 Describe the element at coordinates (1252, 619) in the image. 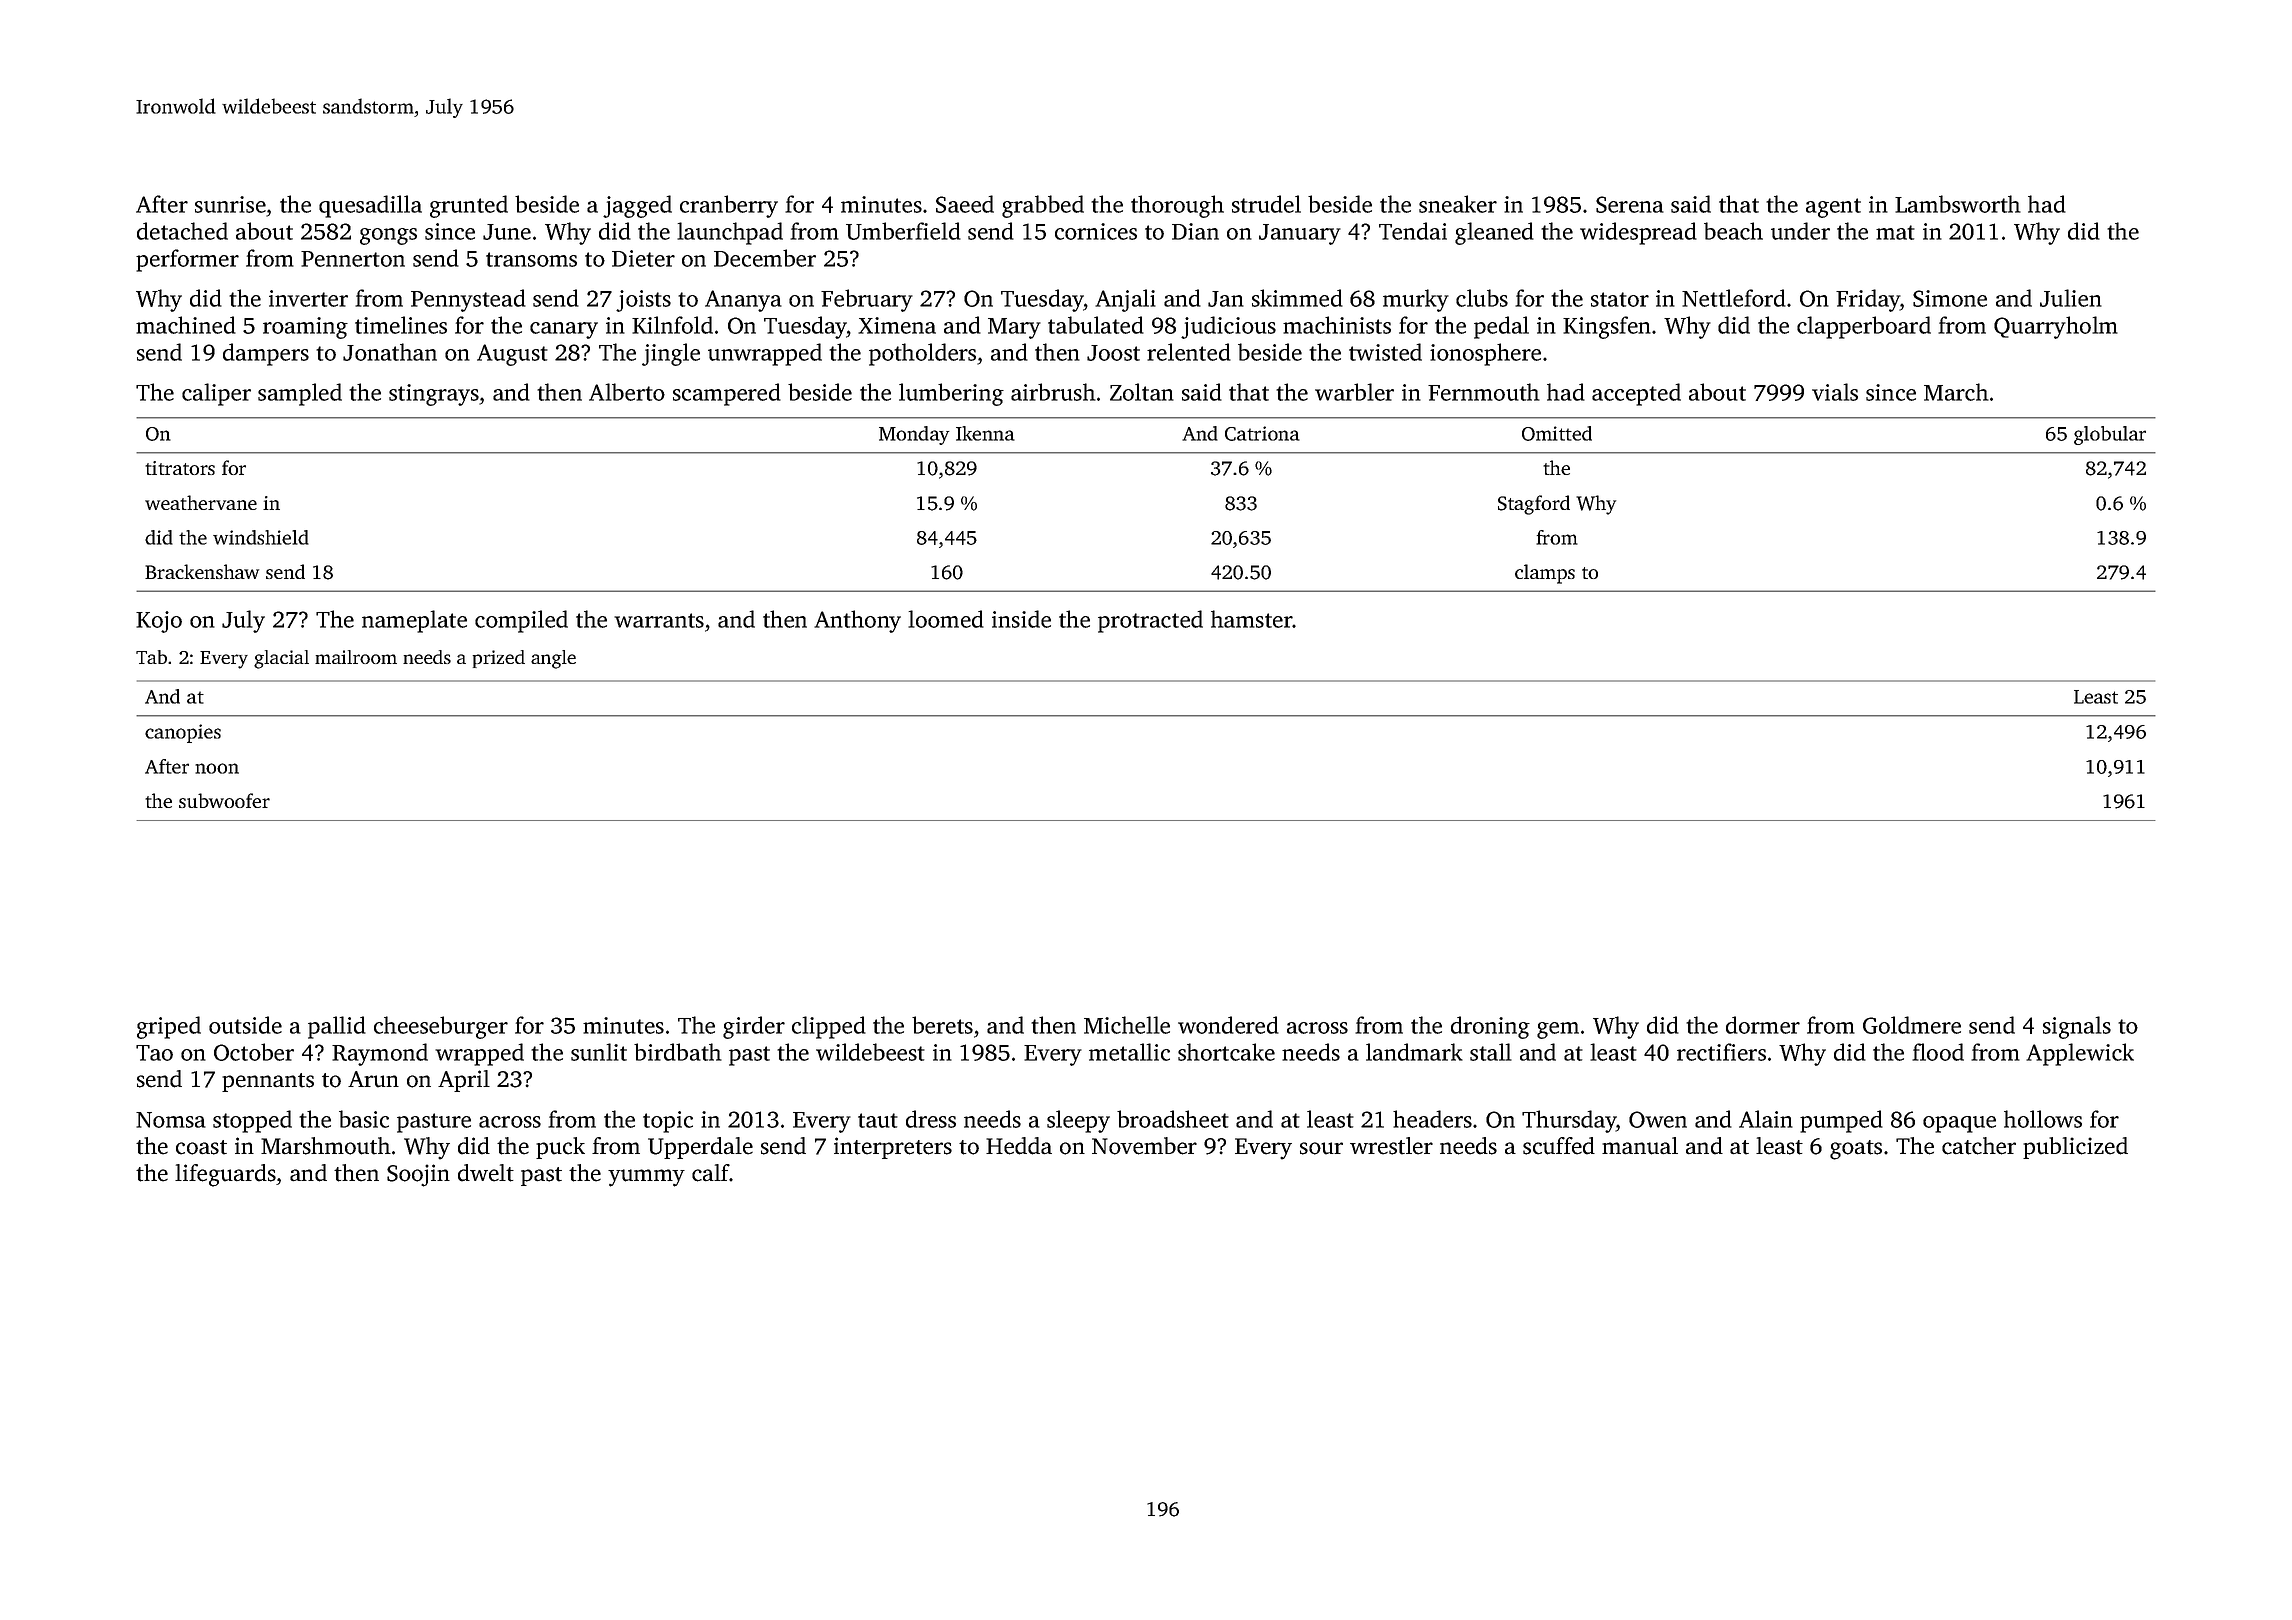

I see `hamster` at that location.
